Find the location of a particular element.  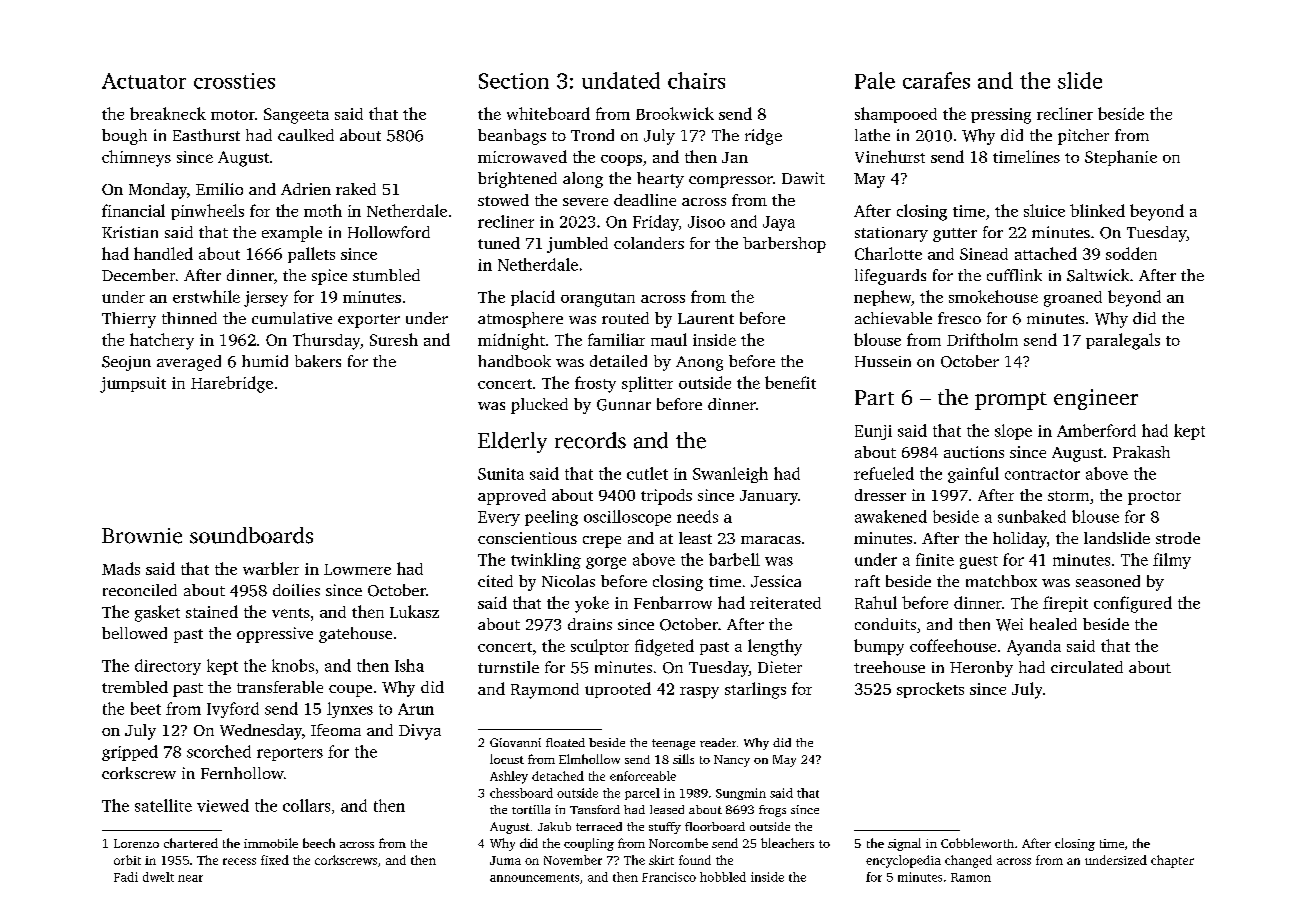

chessboard is located at coordinates (521, 793).
